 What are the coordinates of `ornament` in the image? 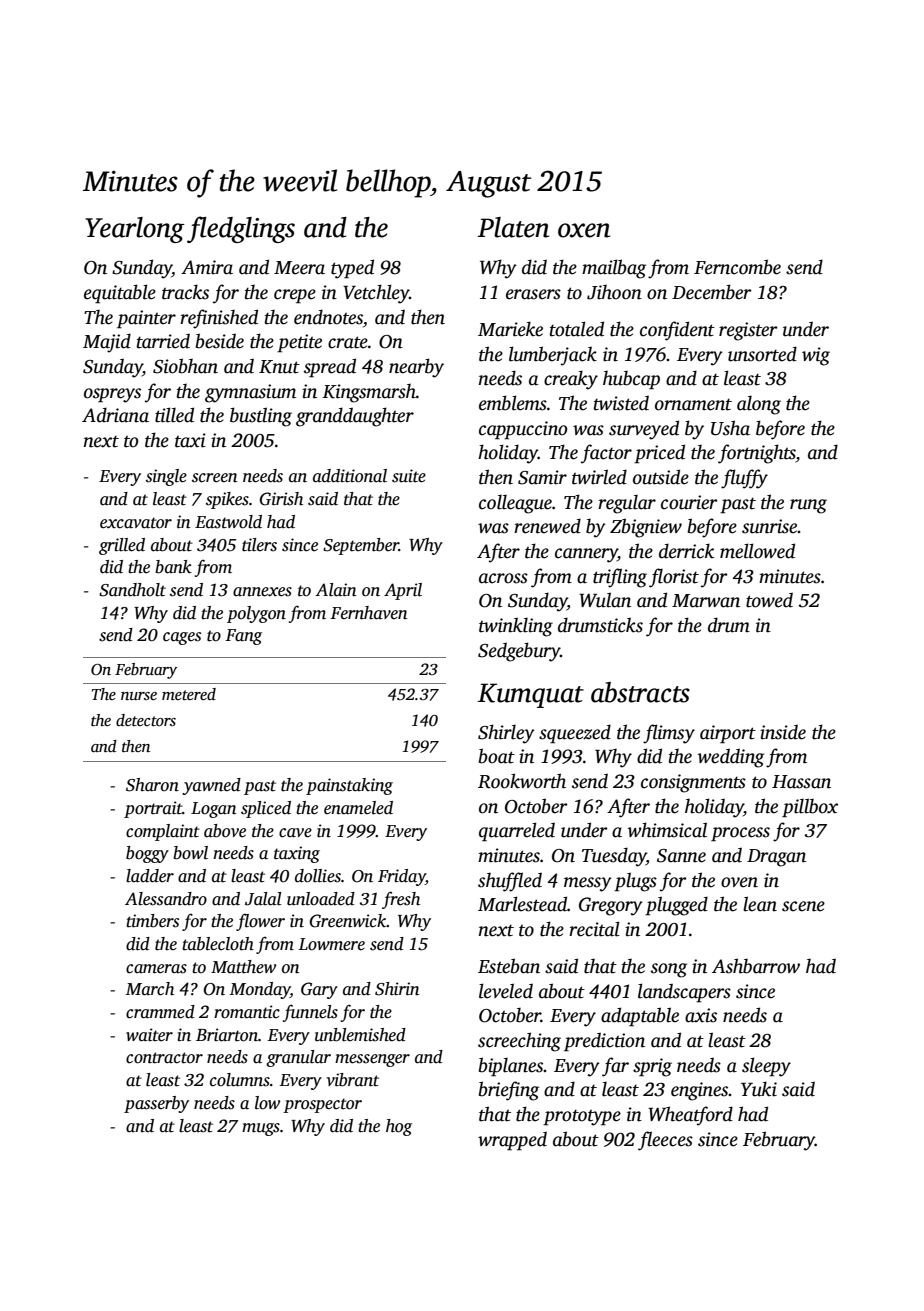 It's located at (693, 405).
